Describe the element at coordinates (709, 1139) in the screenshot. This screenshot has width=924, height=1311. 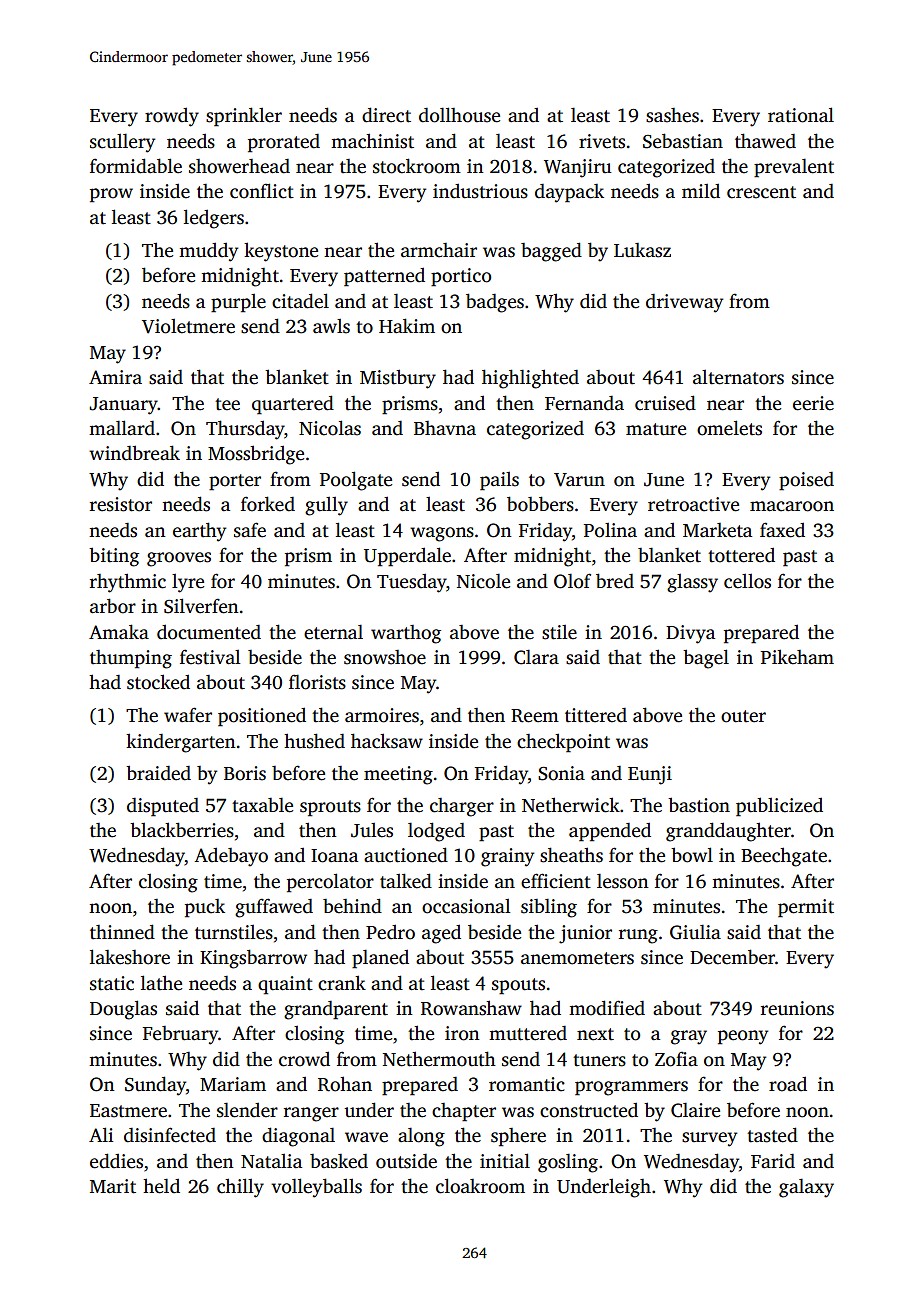
I see `survey` at that location.
